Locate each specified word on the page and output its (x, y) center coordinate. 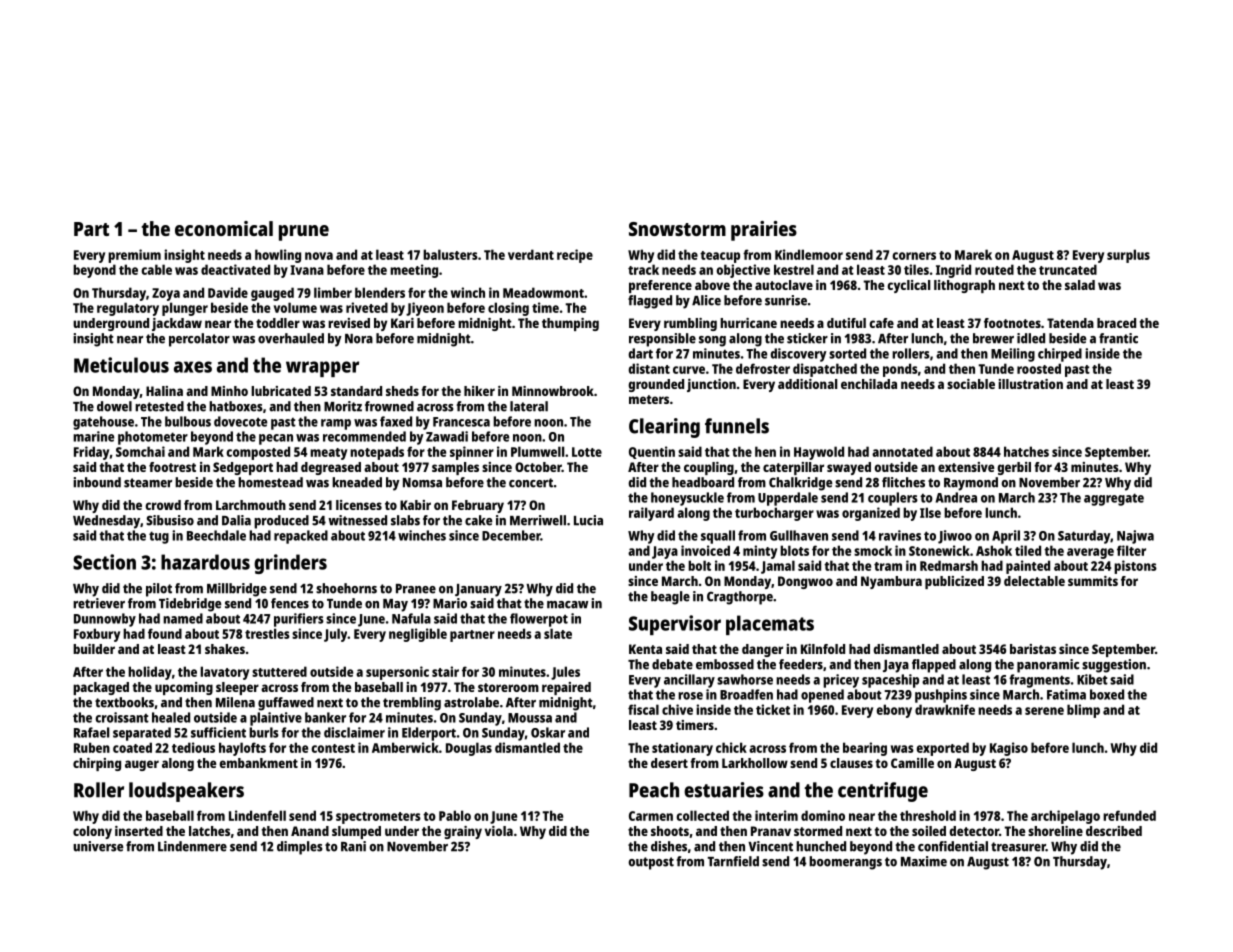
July (336, 635)
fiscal (643, 709)
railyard (651, 514)
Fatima (1066, 694)
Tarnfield (733, 861)
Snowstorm (677, 229)
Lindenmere (192, 846)
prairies (764, 231)
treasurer (1018, 847)
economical (224, 228)
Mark (208, 451)
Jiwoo (955, 537)
